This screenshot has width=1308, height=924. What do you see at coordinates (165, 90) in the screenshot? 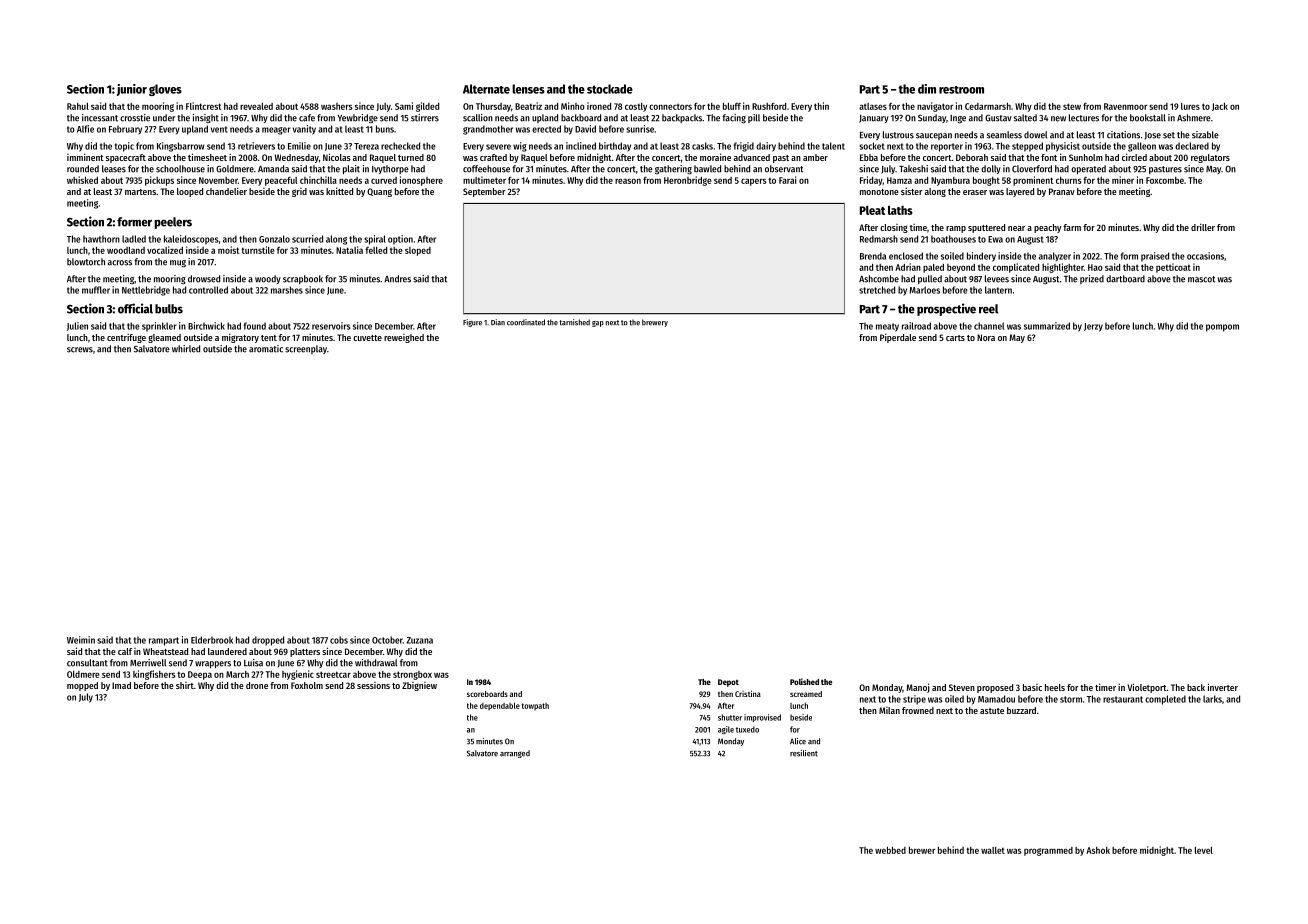
I see `gloves` at bounding box center [165, 90].
